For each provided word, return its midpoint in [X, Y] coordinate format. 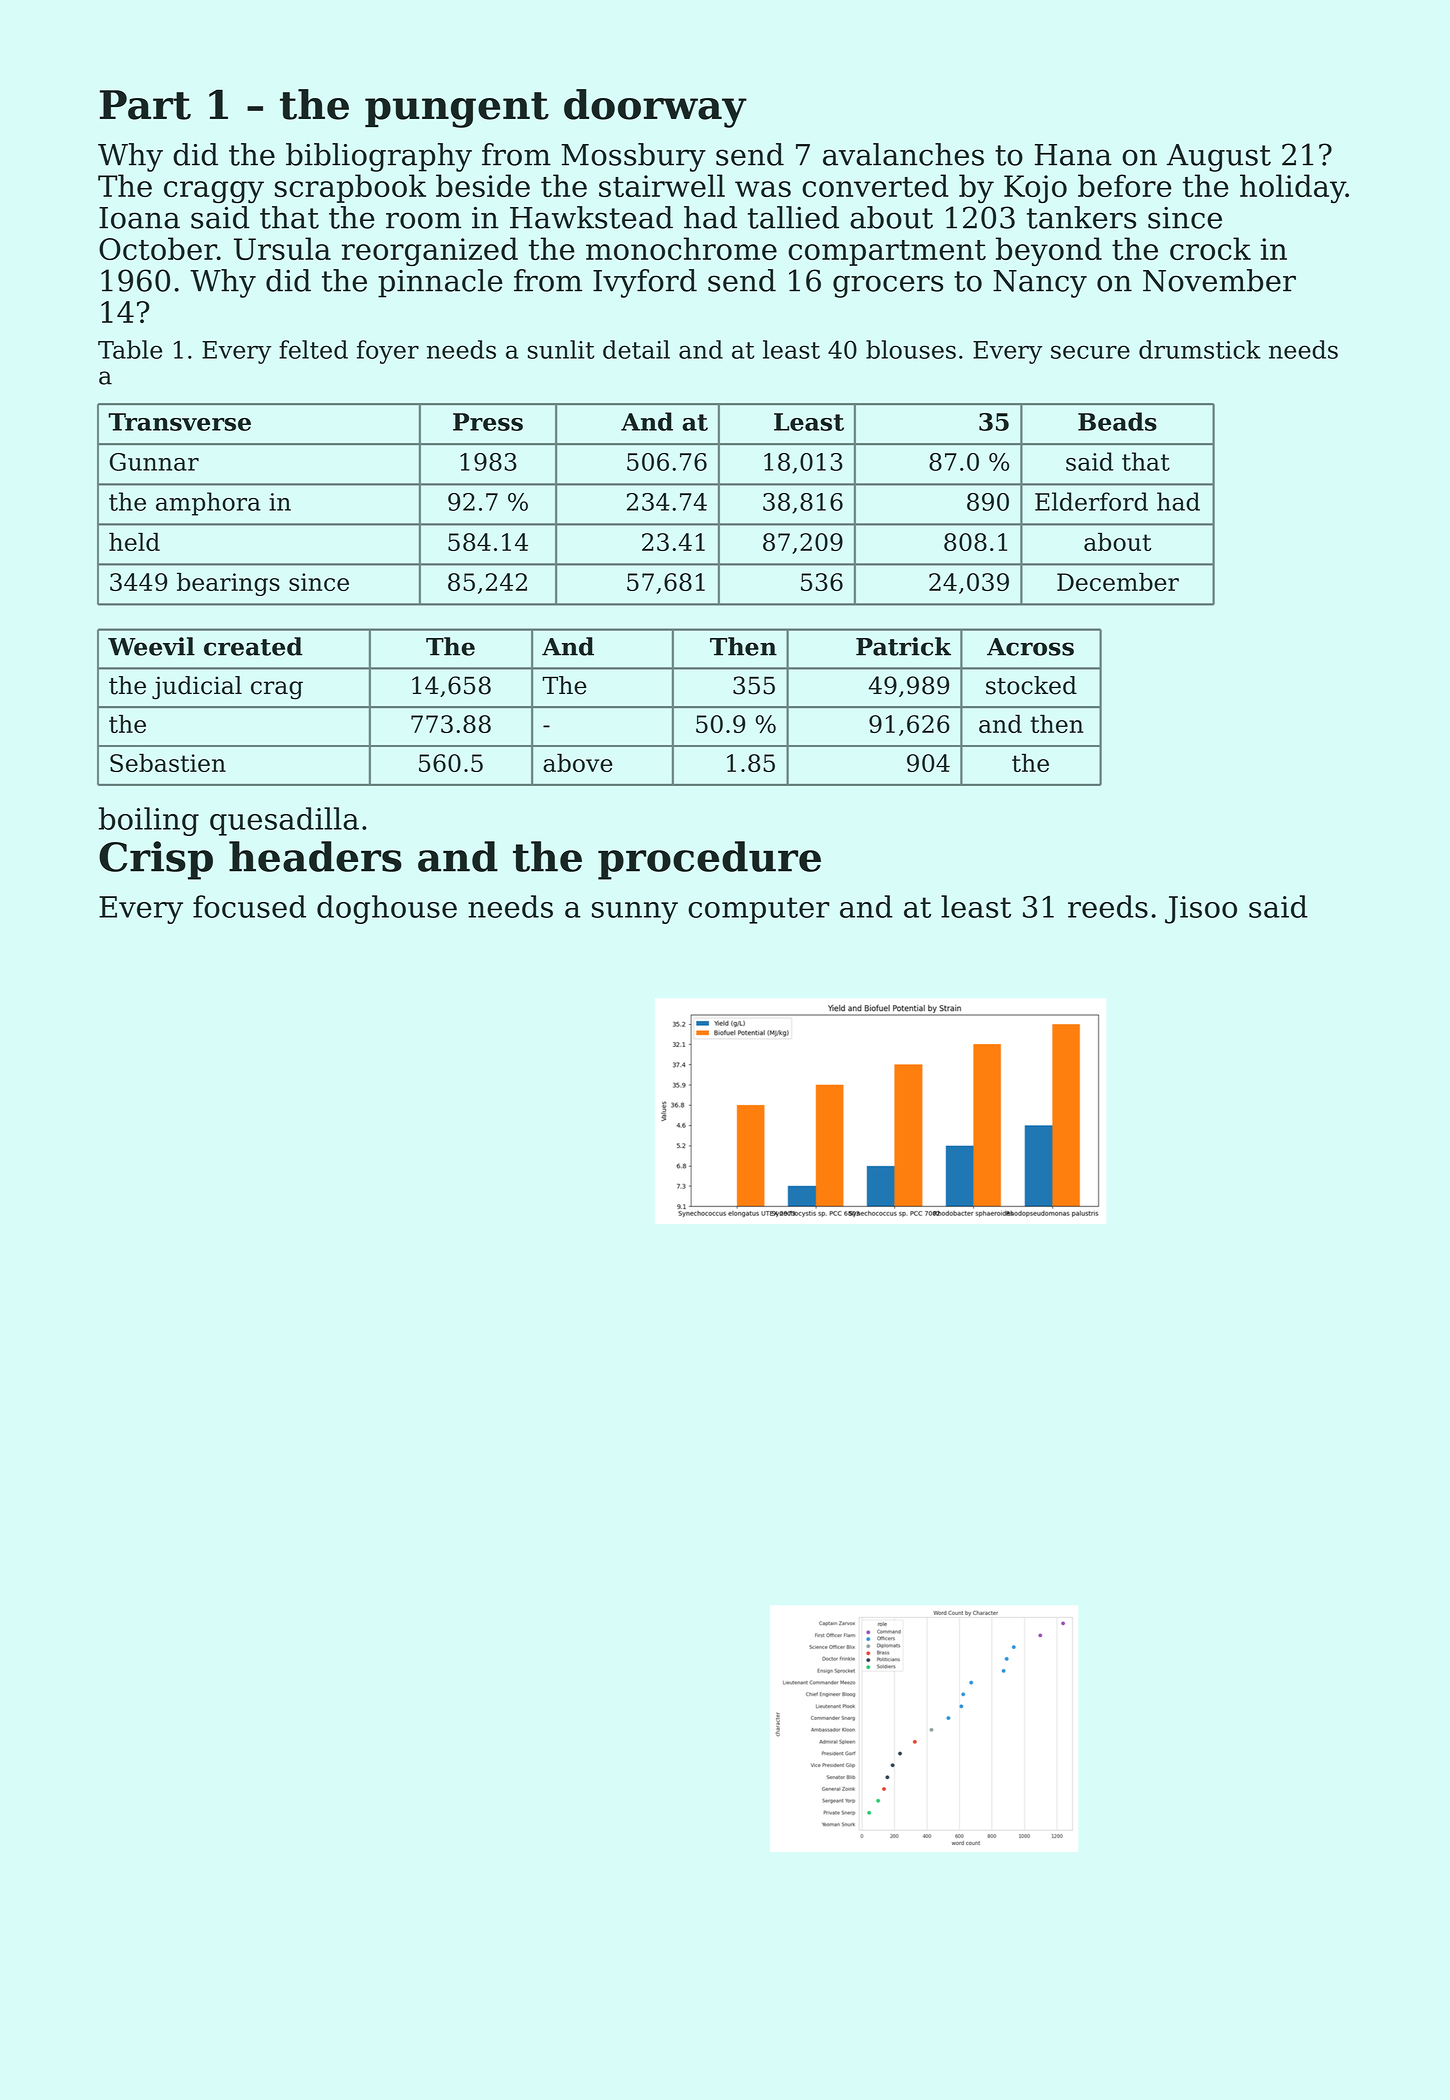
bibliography [379, 157]
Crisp [156, 860]
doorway [655, 108]
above [577, 762]
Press [488, 422]
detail [636, 349]
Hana [1073, 155]
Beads [1117, 421]
